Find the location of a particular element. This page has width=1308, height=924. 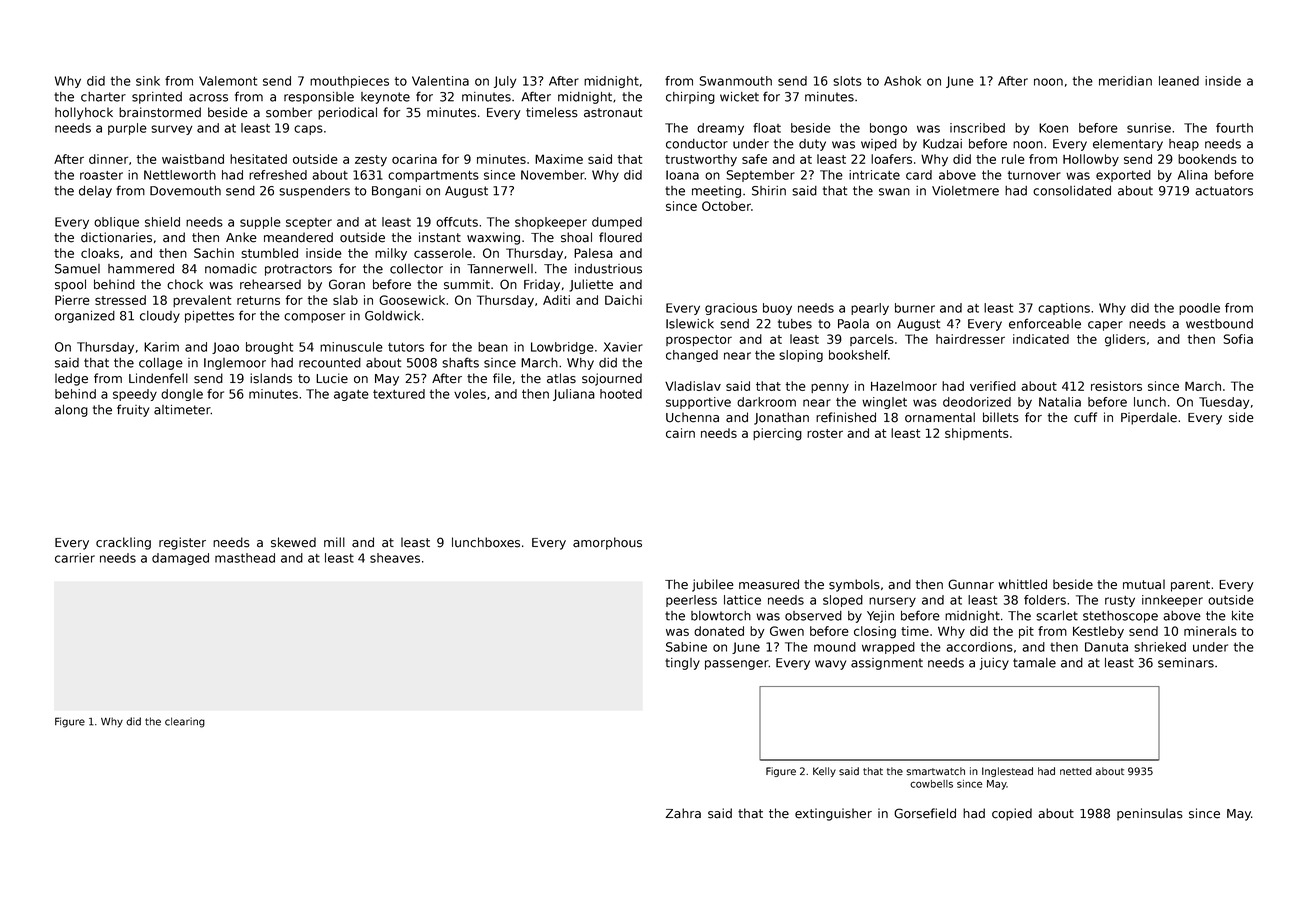

Bongani is located at coordinates (396, 192).
